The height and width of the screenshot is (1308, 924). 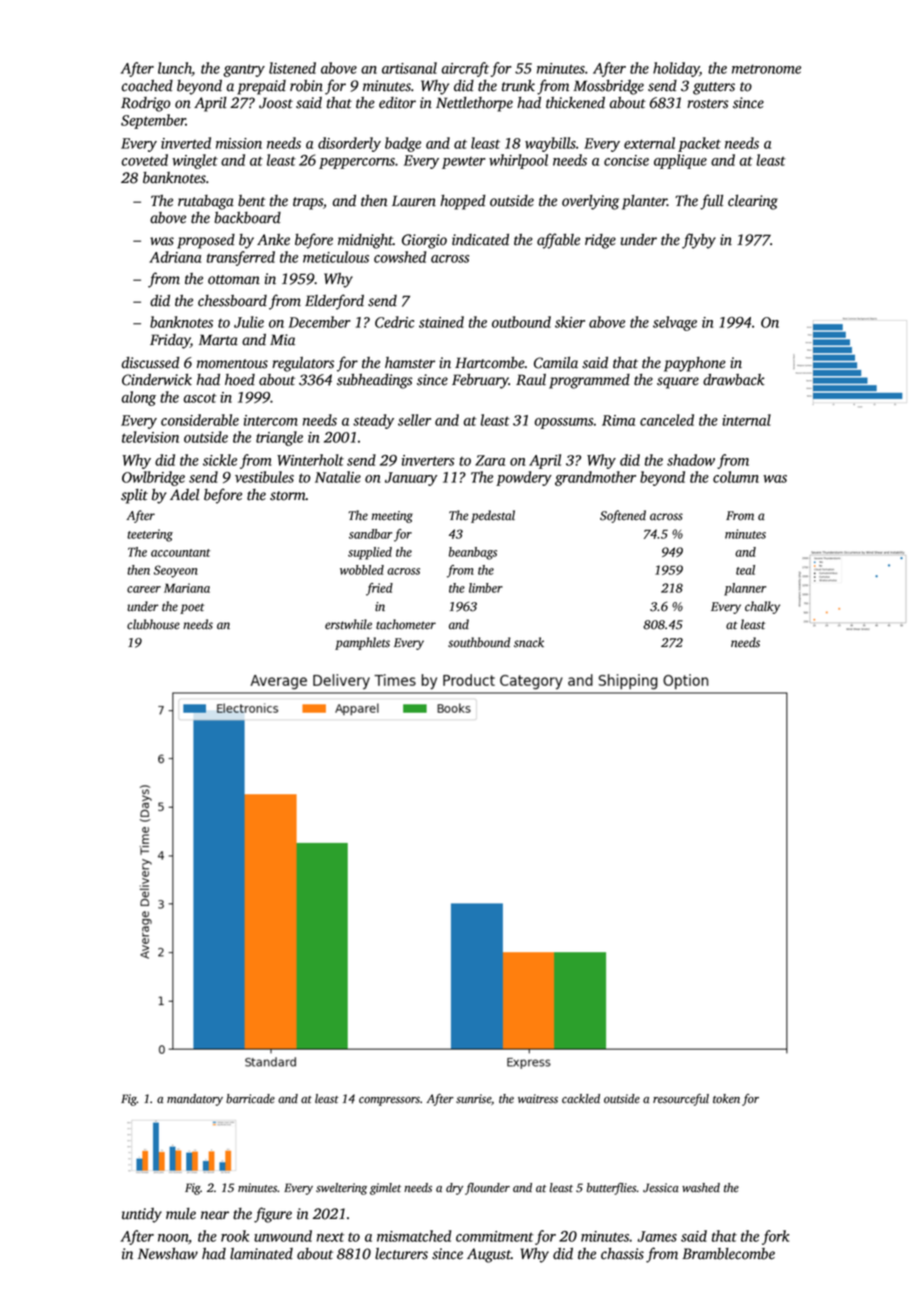 What do you see at coordinates (250, 1099) in the screenshot?
I see `barricade` at bounding box center [250, 1099].
